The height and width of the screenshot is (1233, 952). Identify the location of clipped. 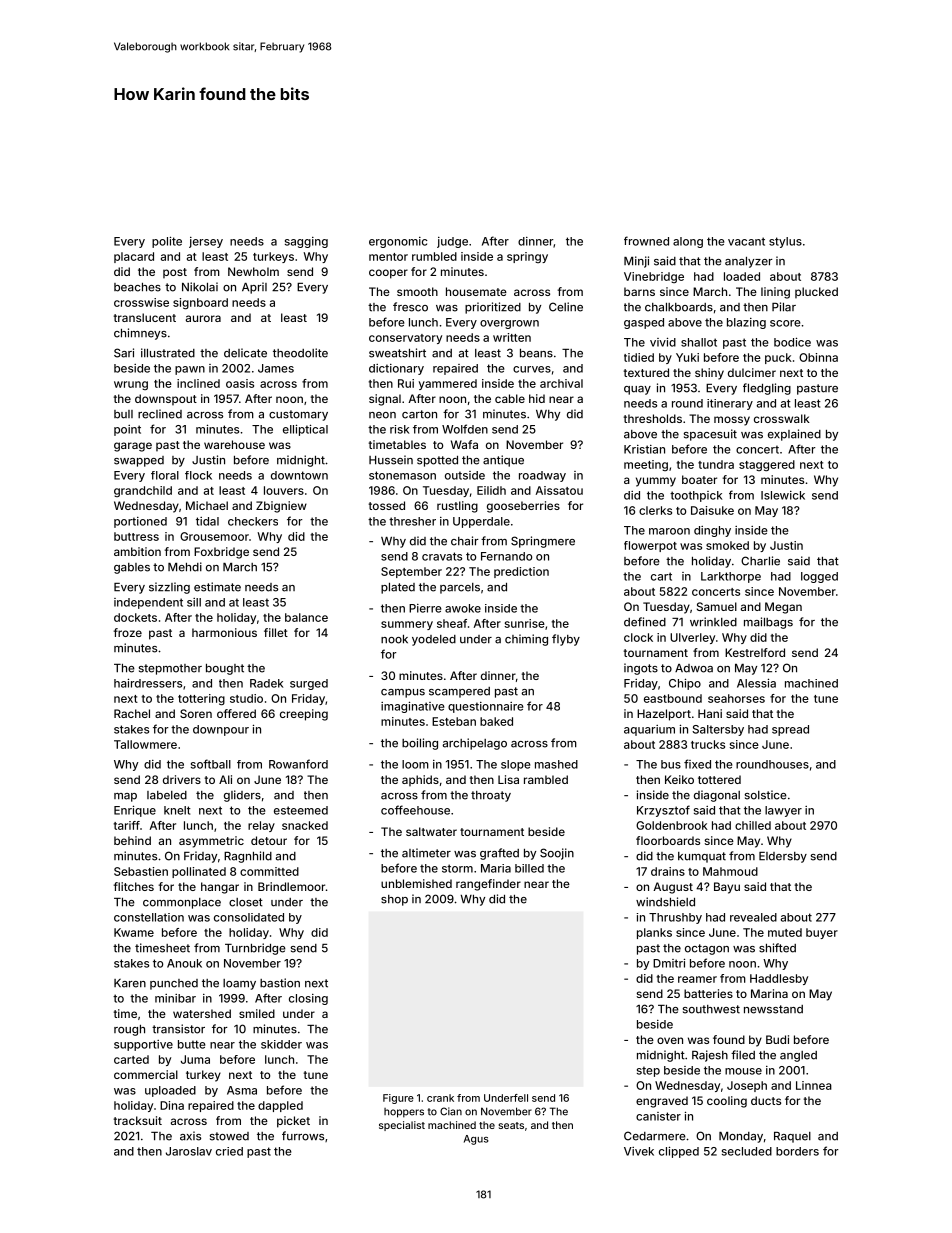
(679, 1152).
